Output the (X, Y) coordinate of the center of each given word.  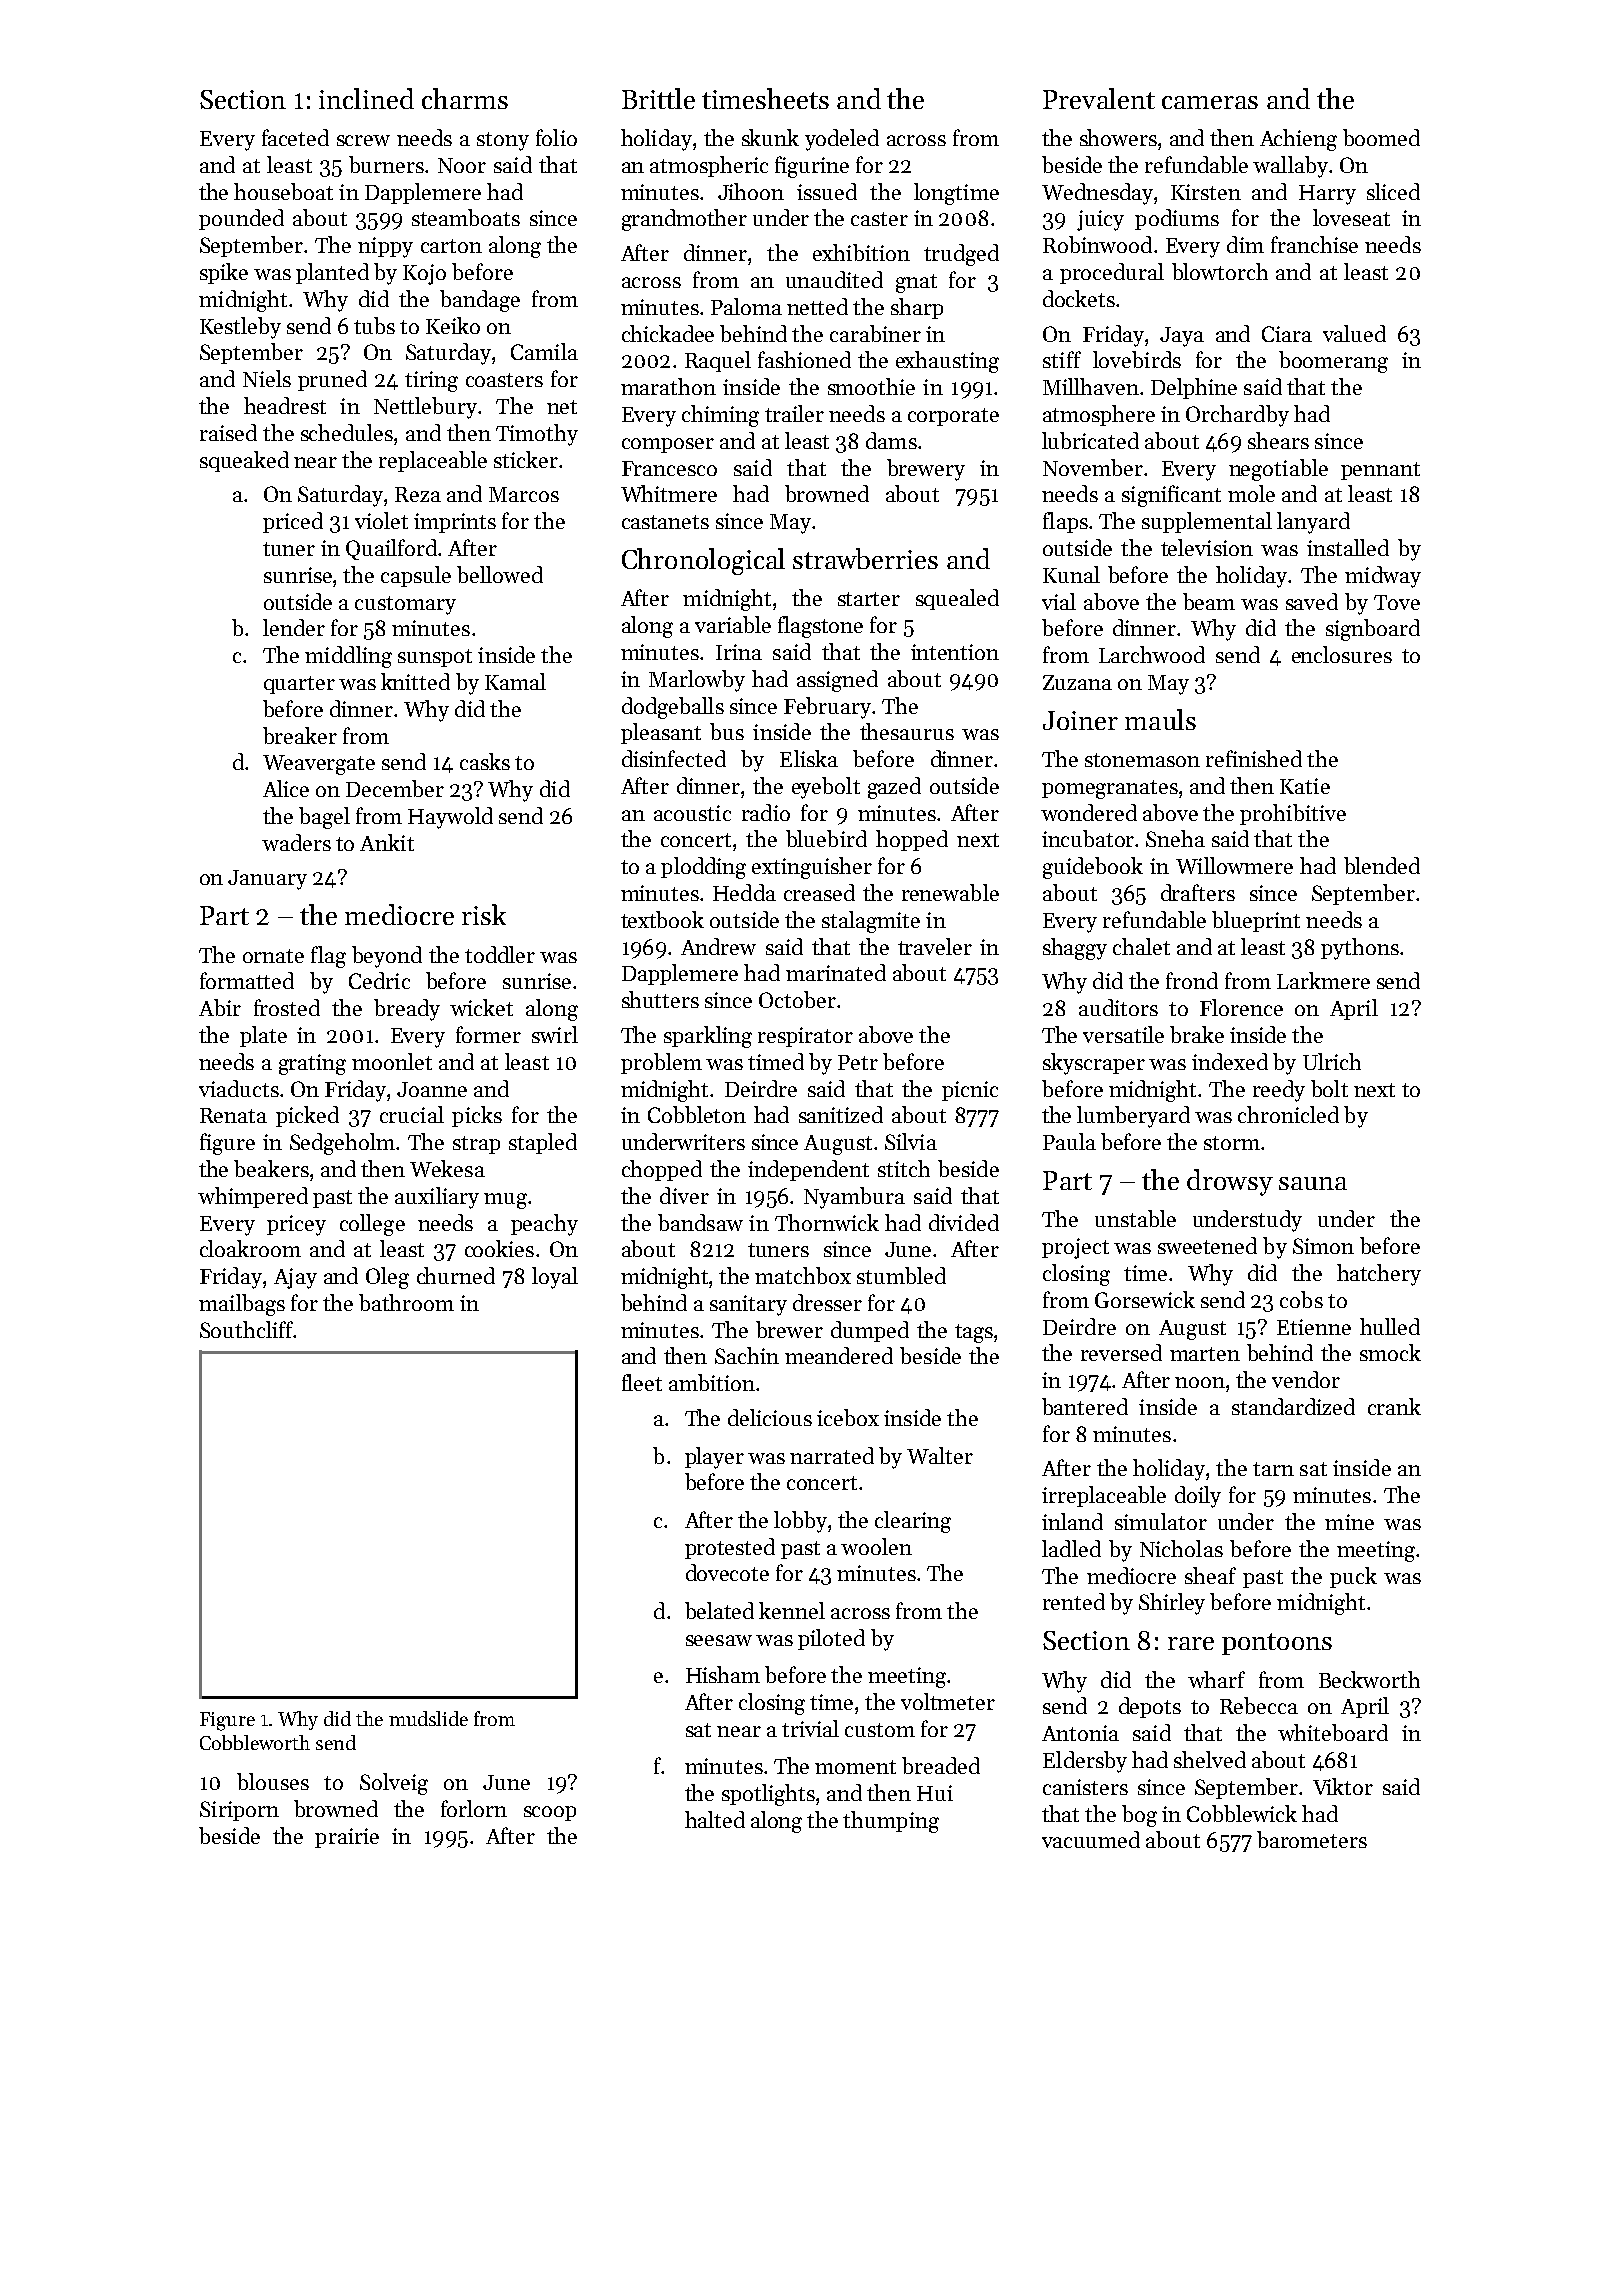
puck (1353, 1577)
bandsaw (700, 1222)
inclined (366, 98)
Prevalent (1099, 98)
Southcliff (247, 1329)
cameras (1210, 102)
